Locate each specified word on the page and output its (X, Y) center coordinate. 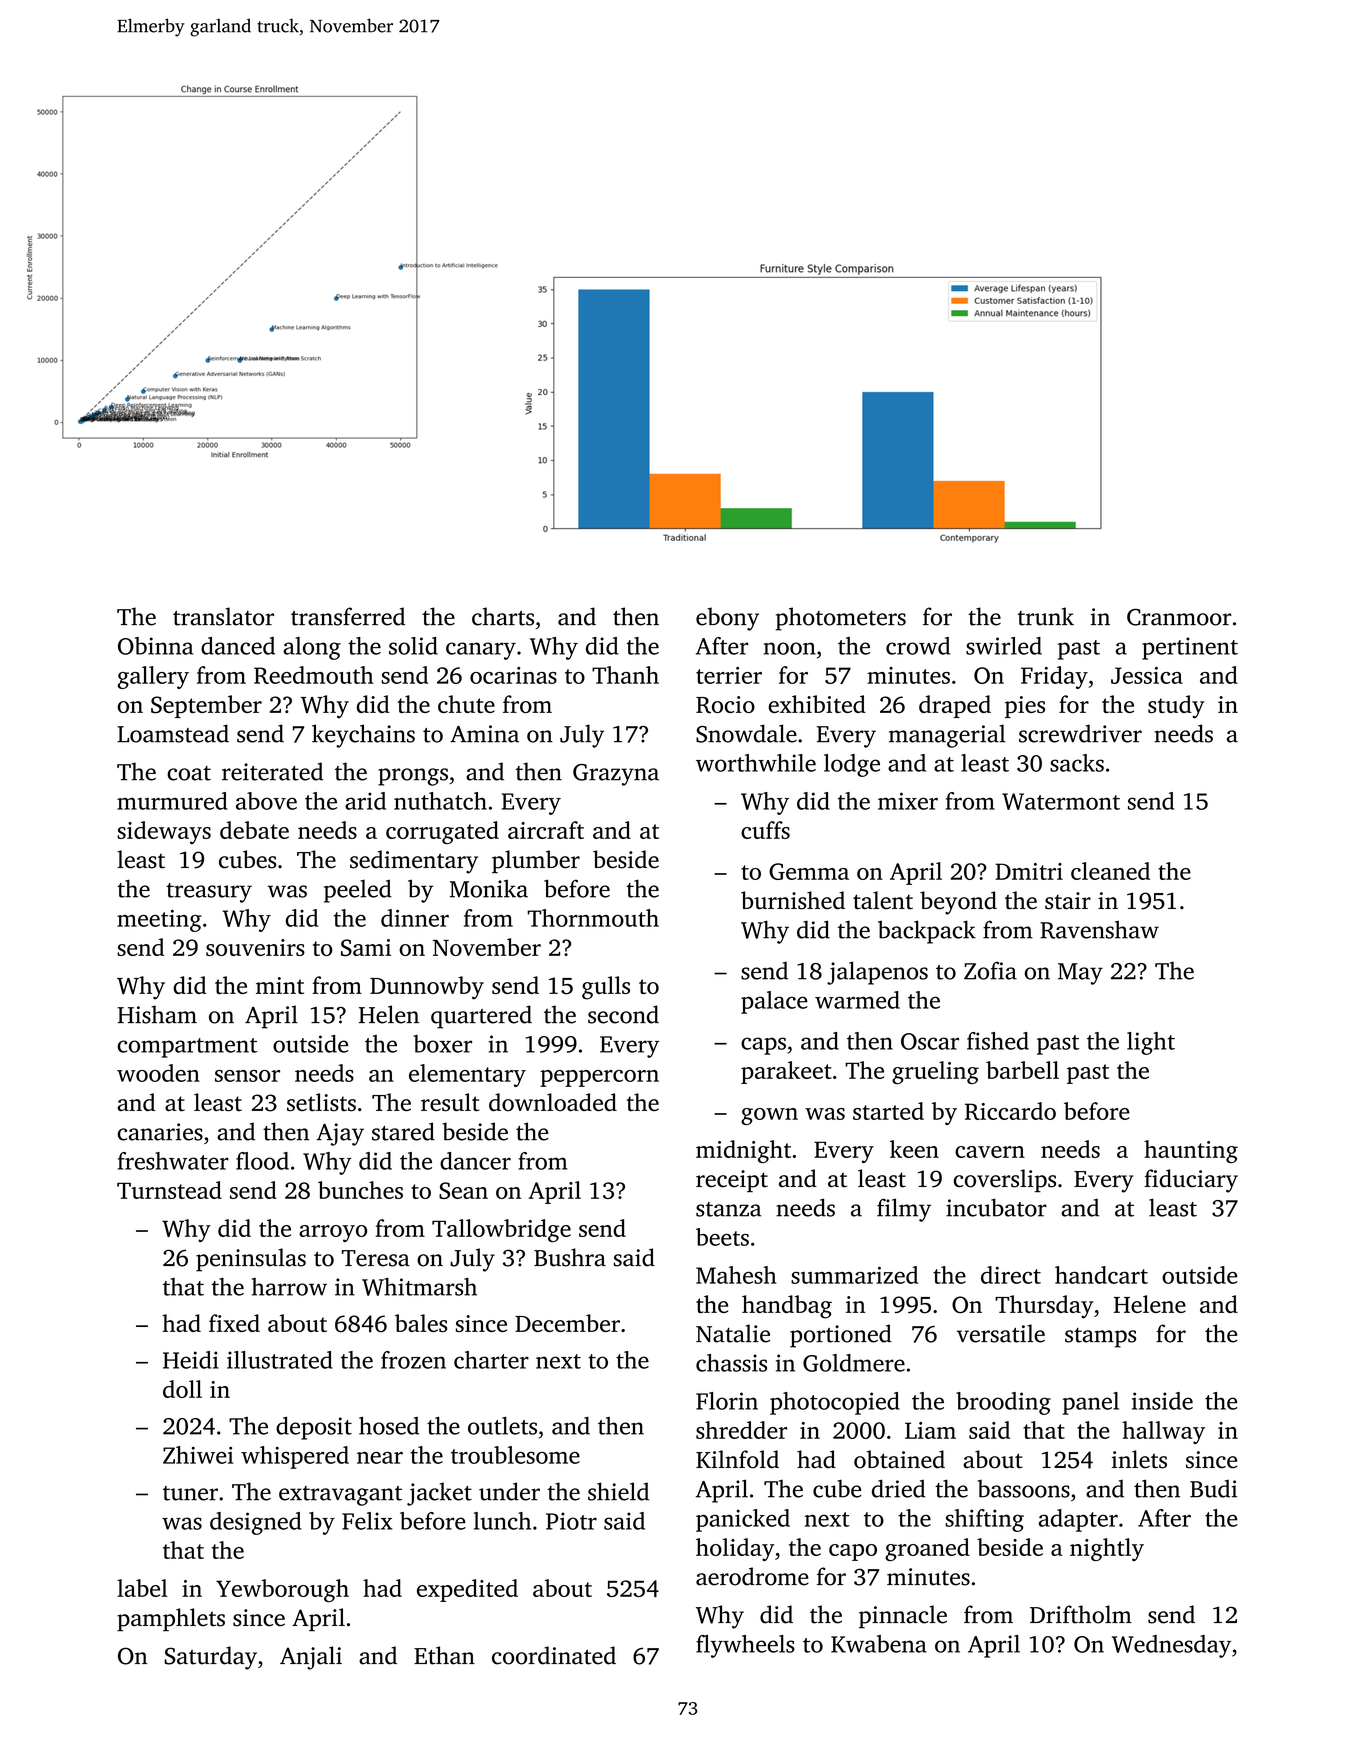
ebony (727, 619)
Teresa (376, 1258)
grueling (935, 1072)
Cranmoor (1179, 617)
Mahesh (736, 1275)
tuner (190, 1493)
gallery (153, 677)
